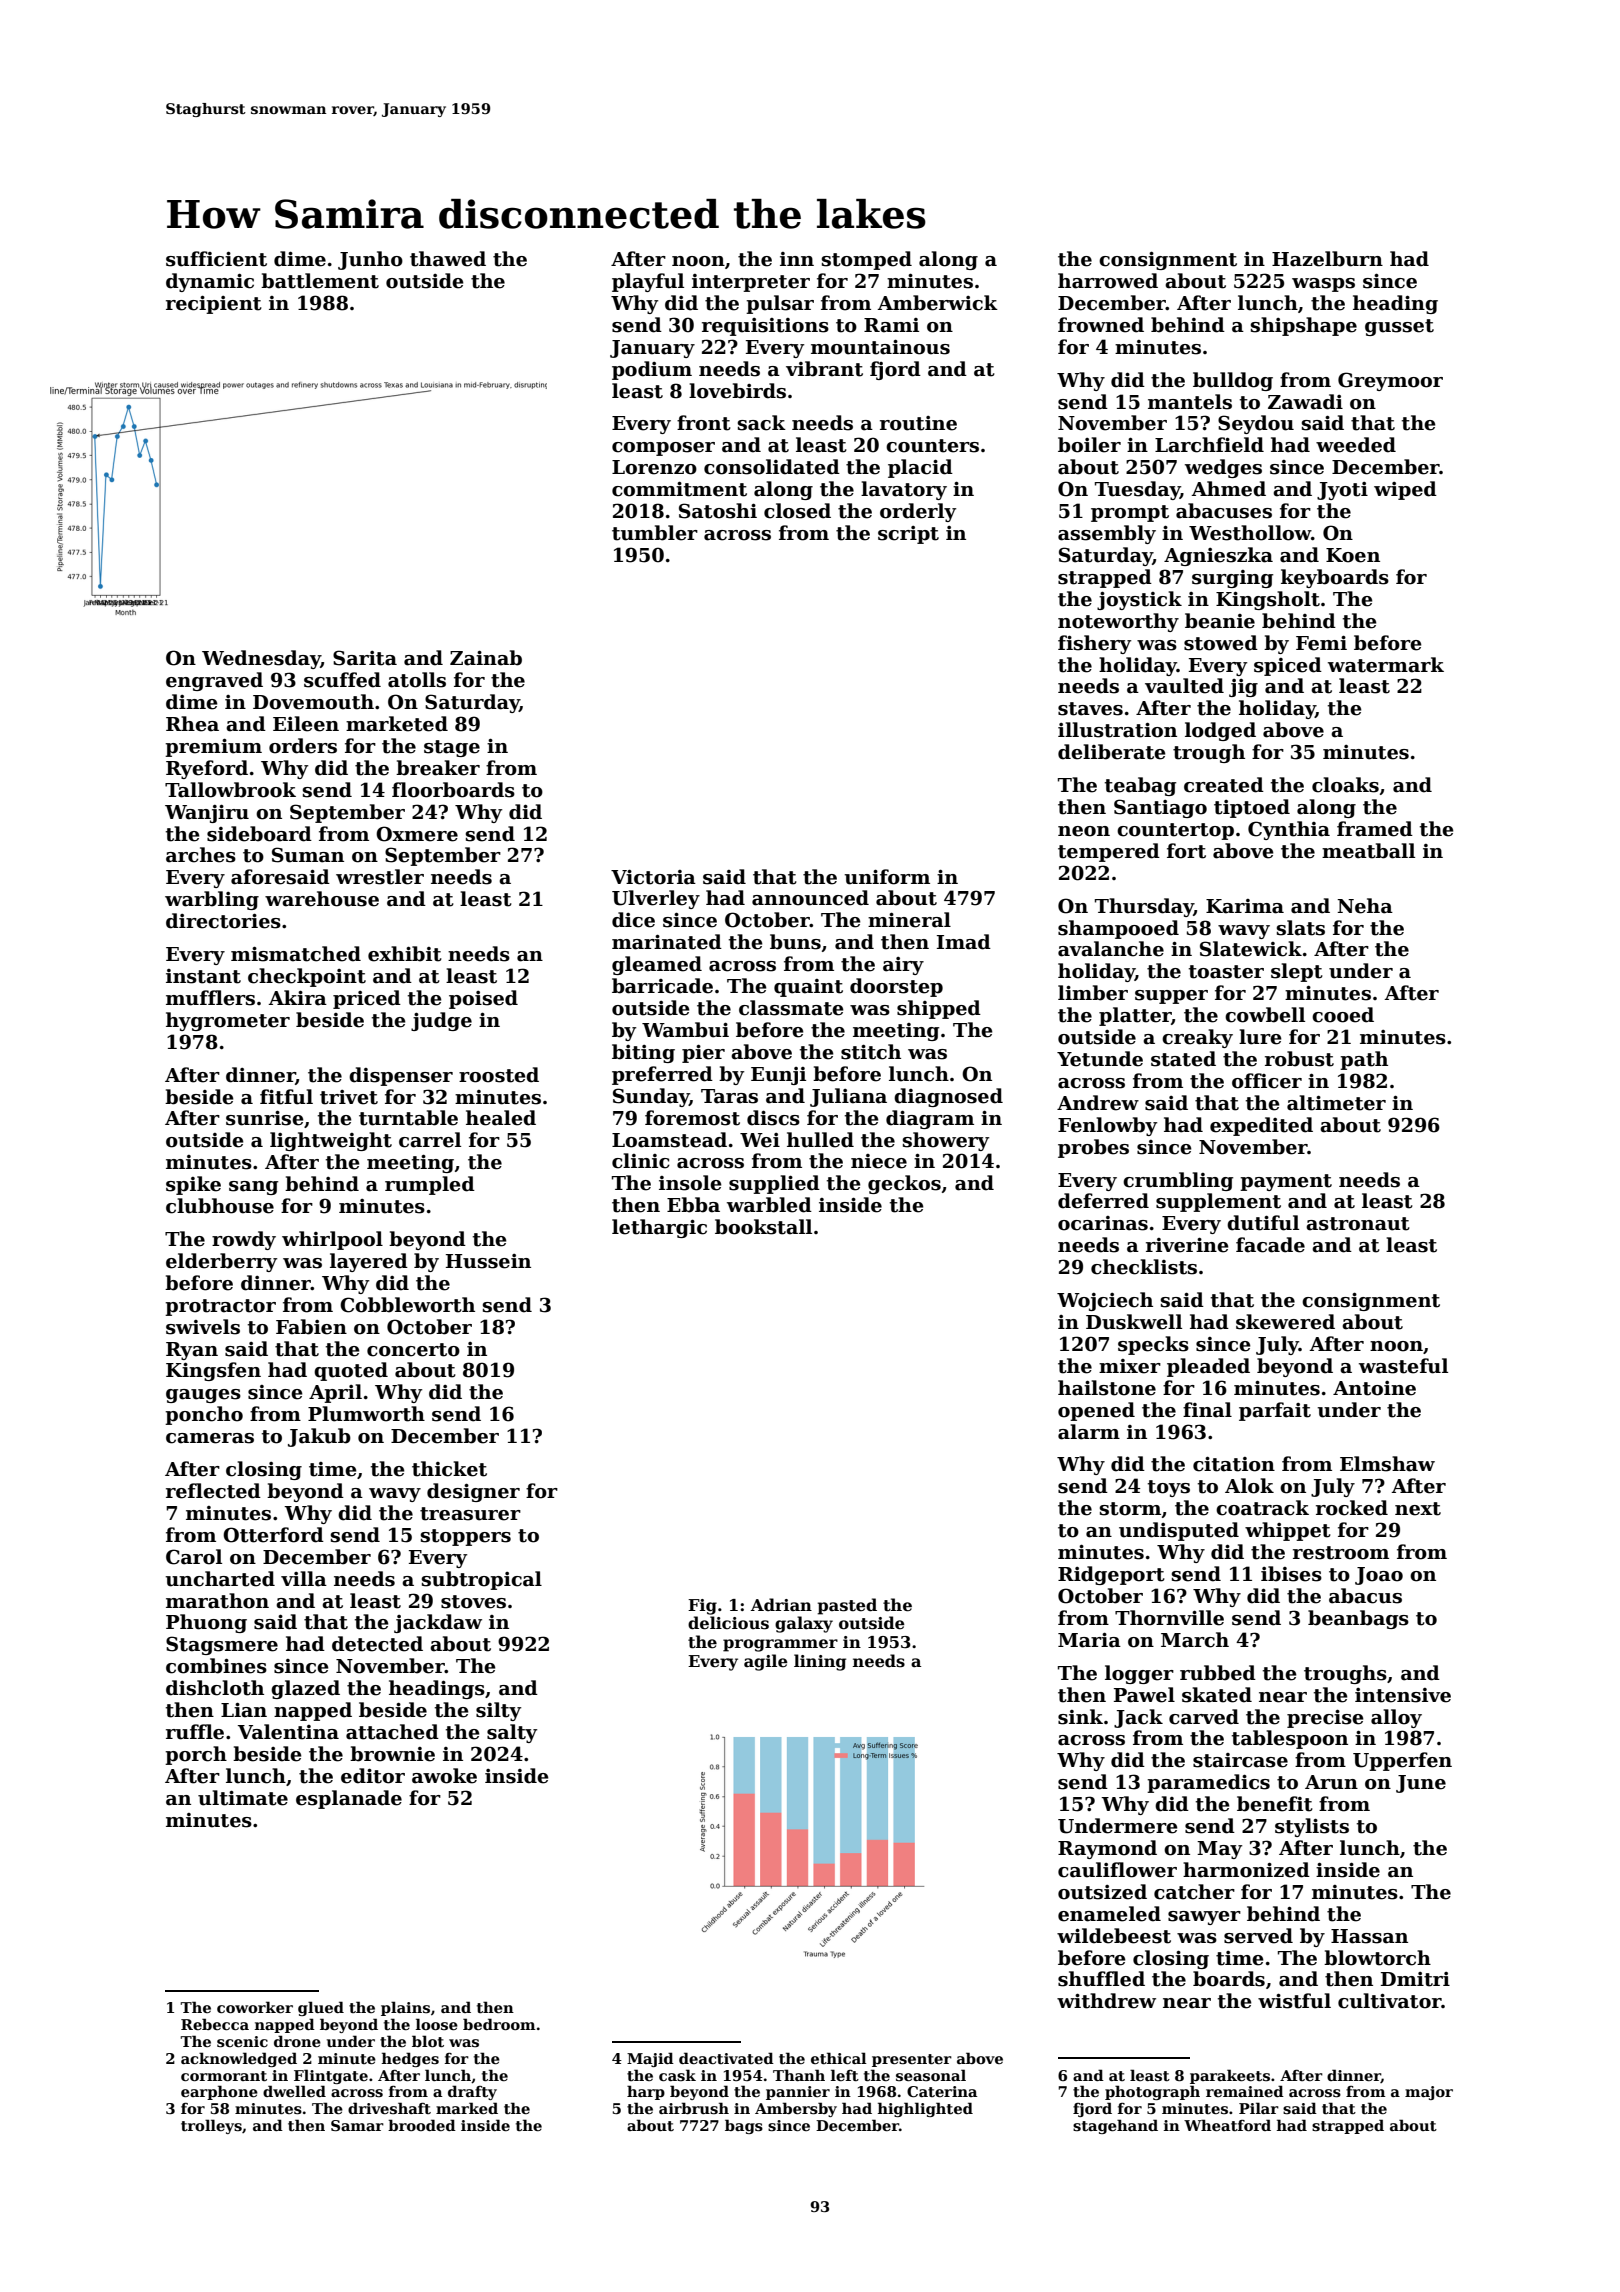  Describe the element at coordinates (751, 283) in the page. I see `interpreter` at that location.
